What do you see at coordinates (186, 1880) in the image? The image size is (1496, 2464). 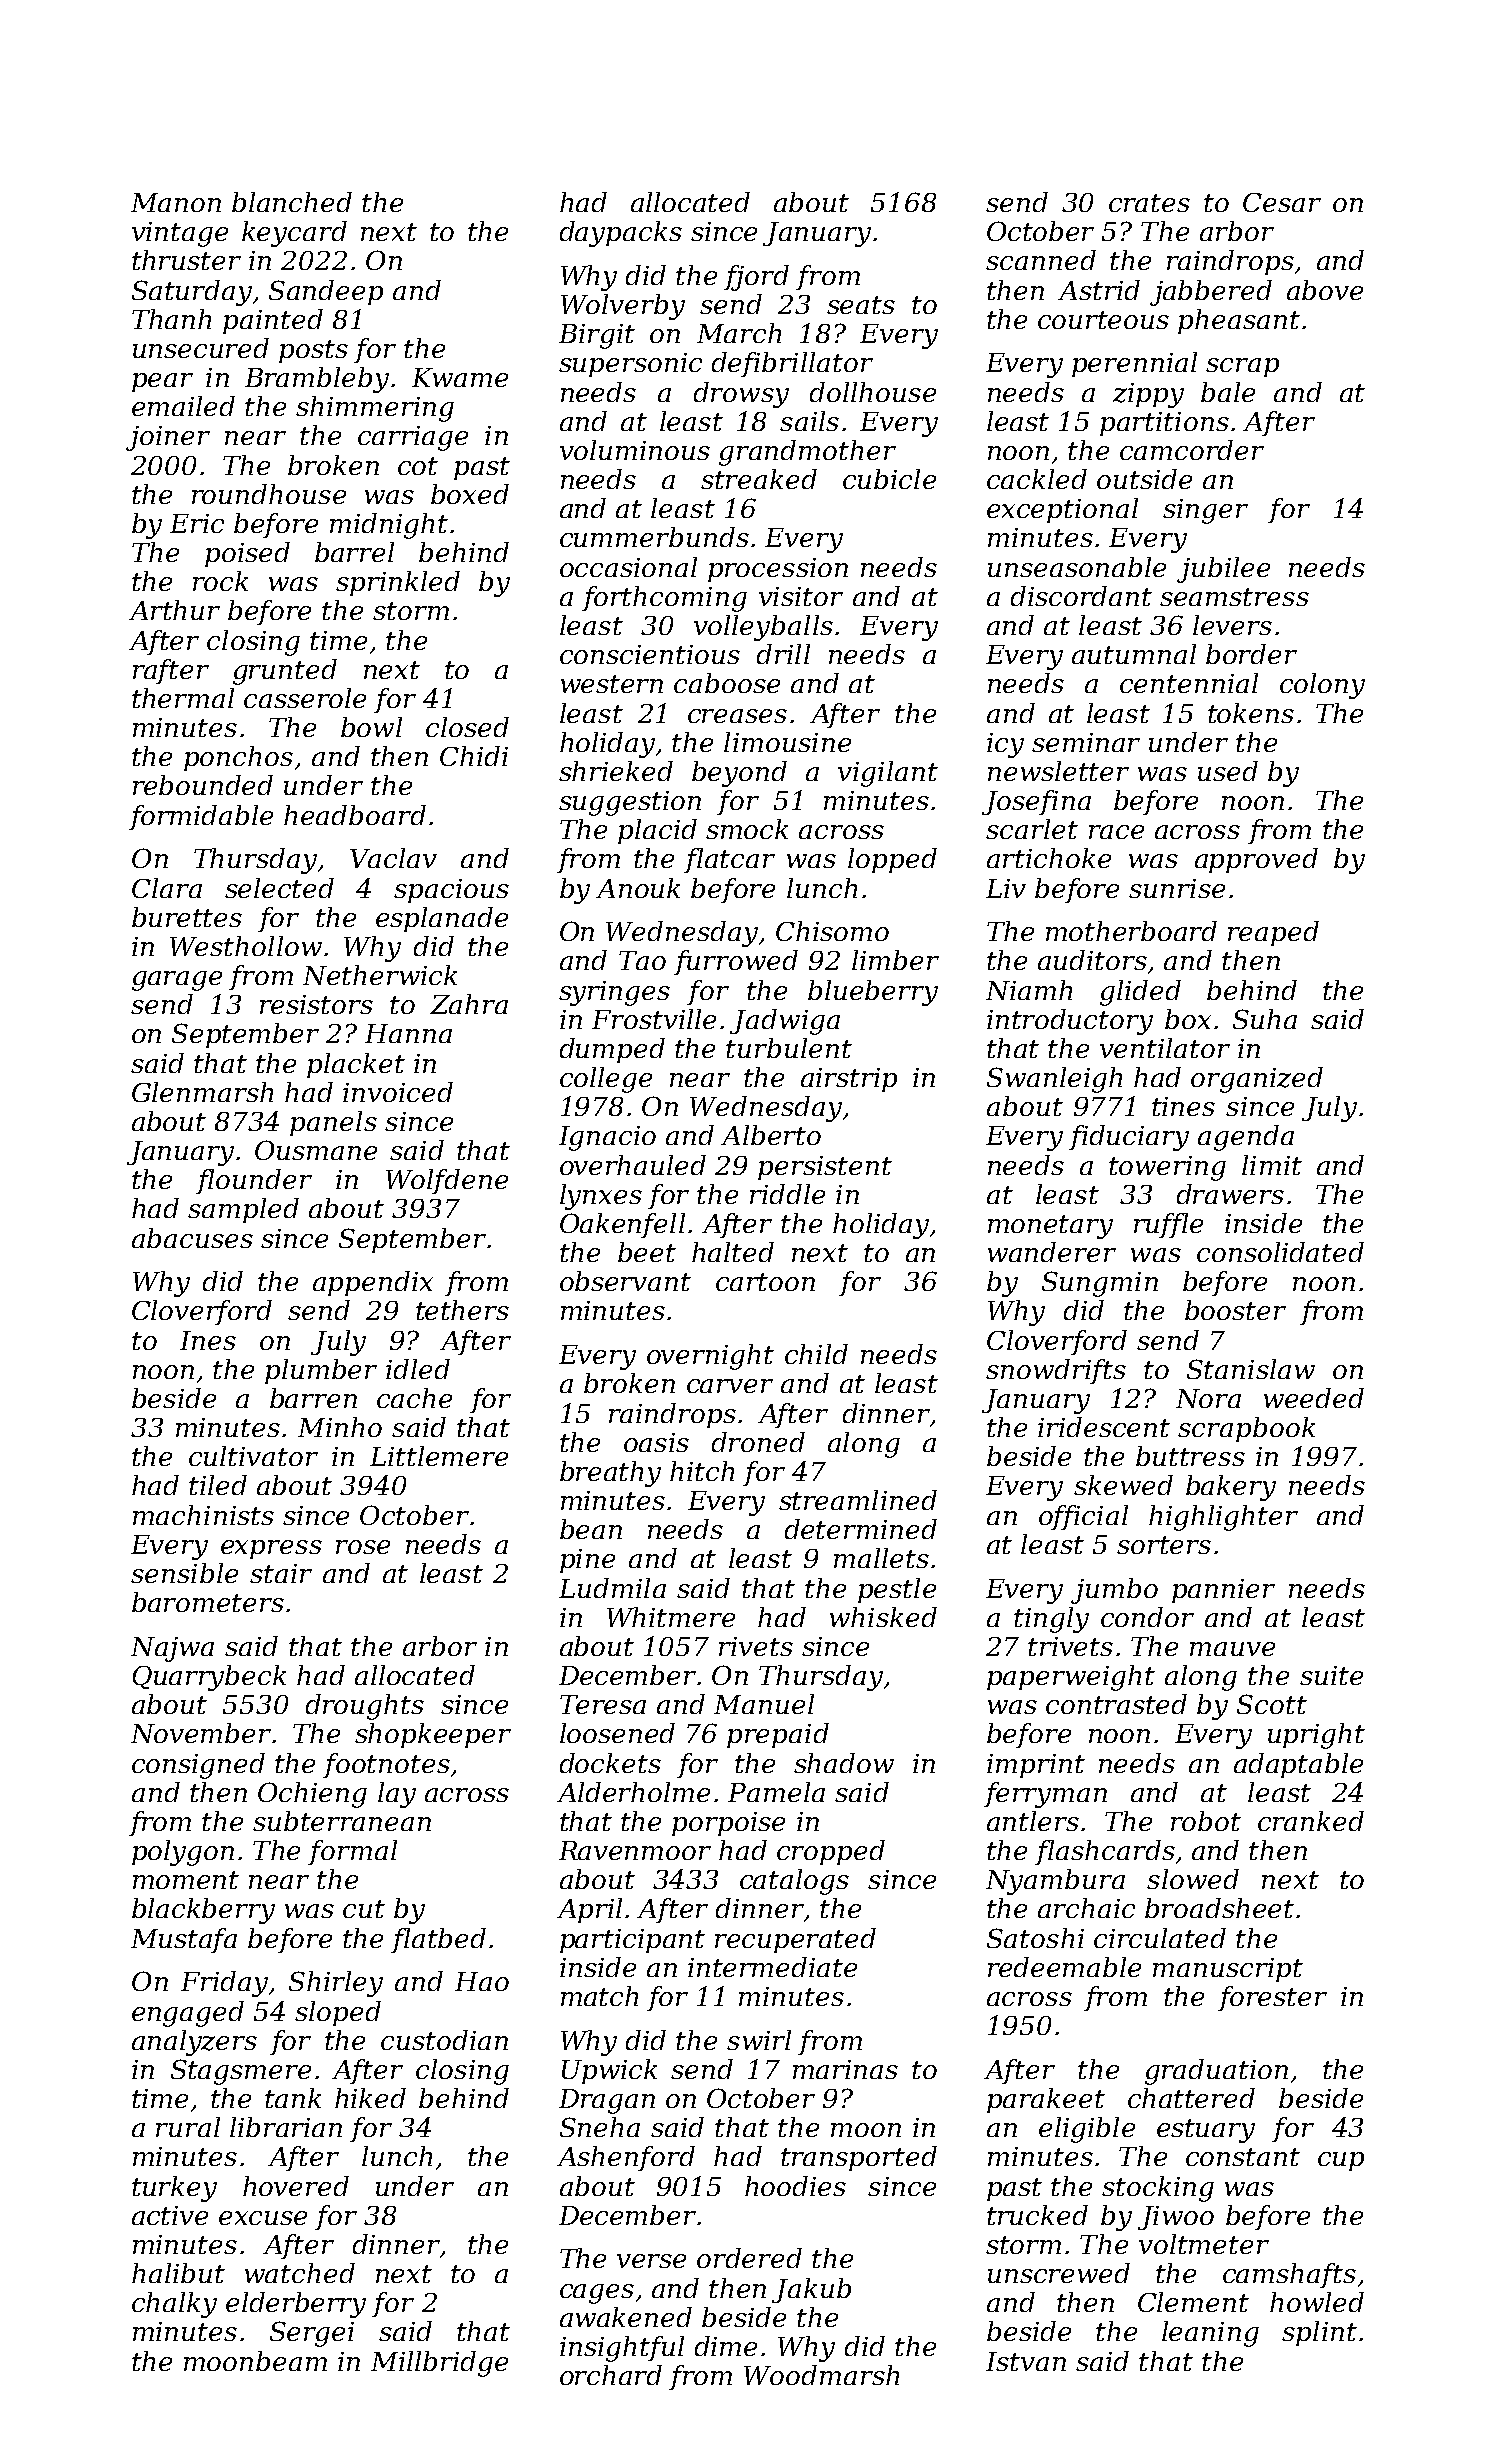 I see `moment` at bounding box center [186, 1880].
